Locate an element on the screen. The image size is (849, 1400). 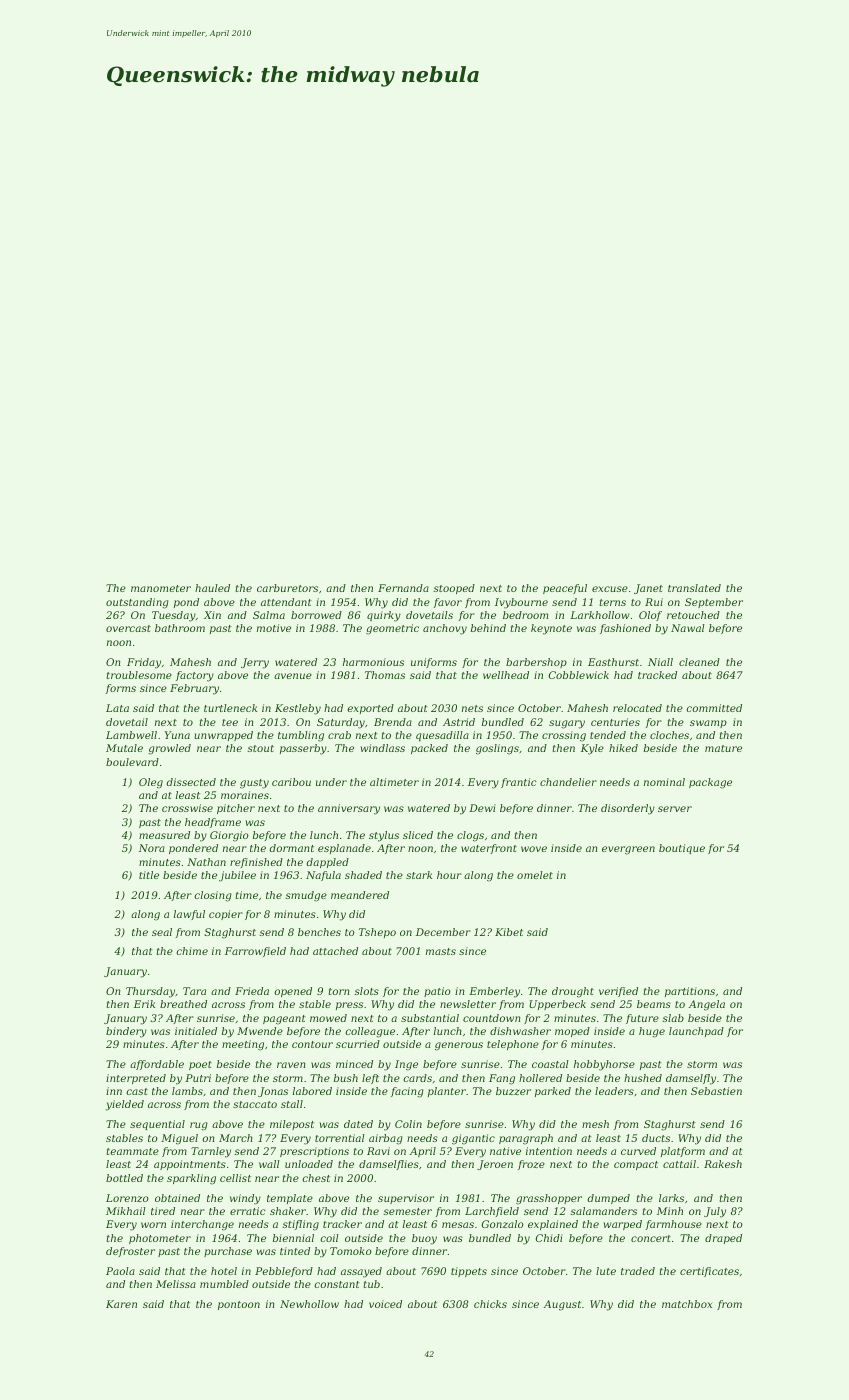
peaceful is located at coordinates (565, 589).
